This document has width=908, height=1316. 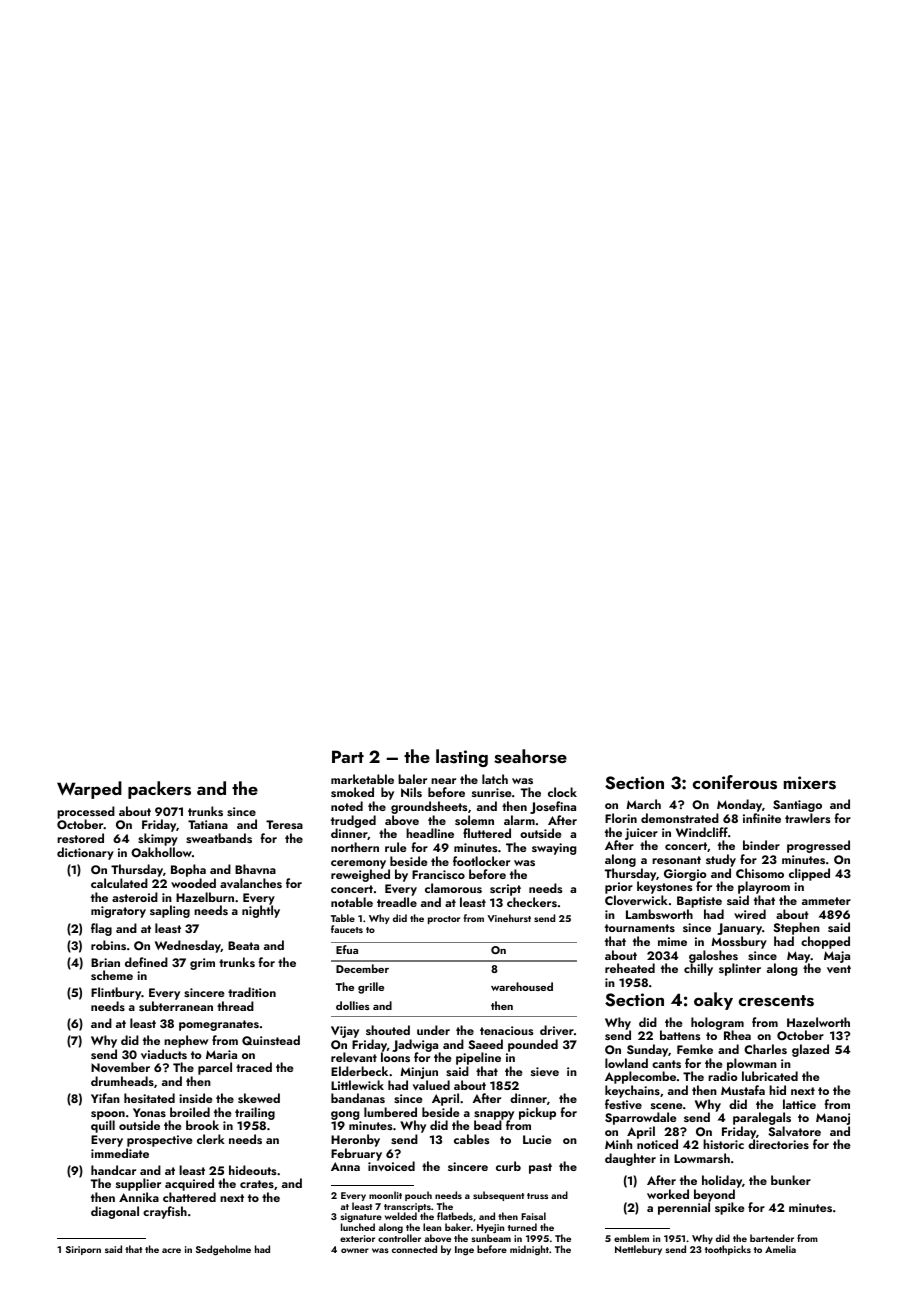 I want to click on glazed, so click(x=810, y=1050).
